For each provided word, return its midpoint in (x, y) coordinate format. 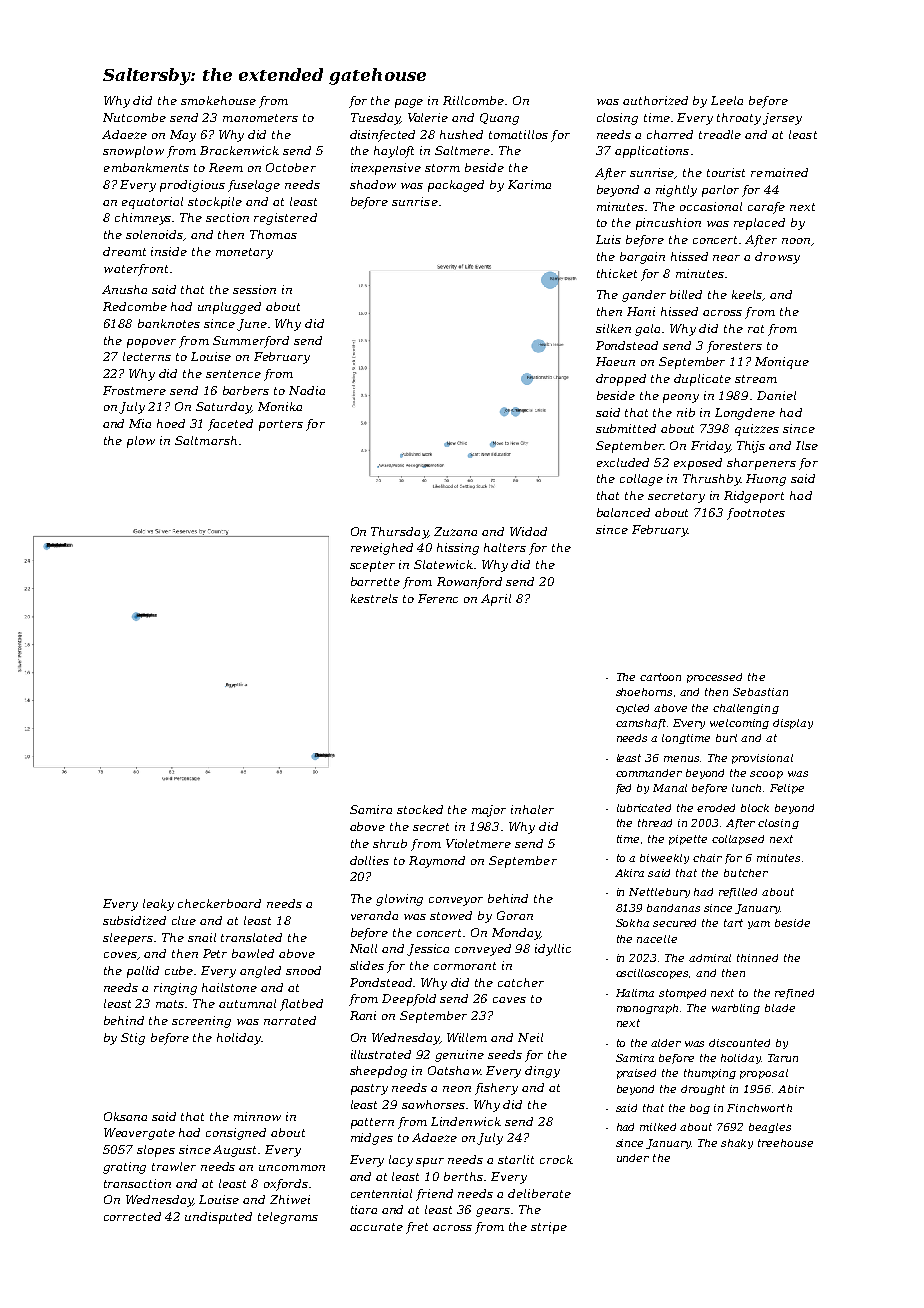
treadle (720, 134)
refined (794, 994)
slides (367, 965)
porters (281, 425)
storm (442, 168)
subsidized (134, 920)
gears (493, 1212)
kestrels (374, 598)
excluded (623, 462)
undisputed (218, 1218)
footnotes (756, 514)
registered (285, 219)
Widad (528, 531)
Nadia (307, 390)
